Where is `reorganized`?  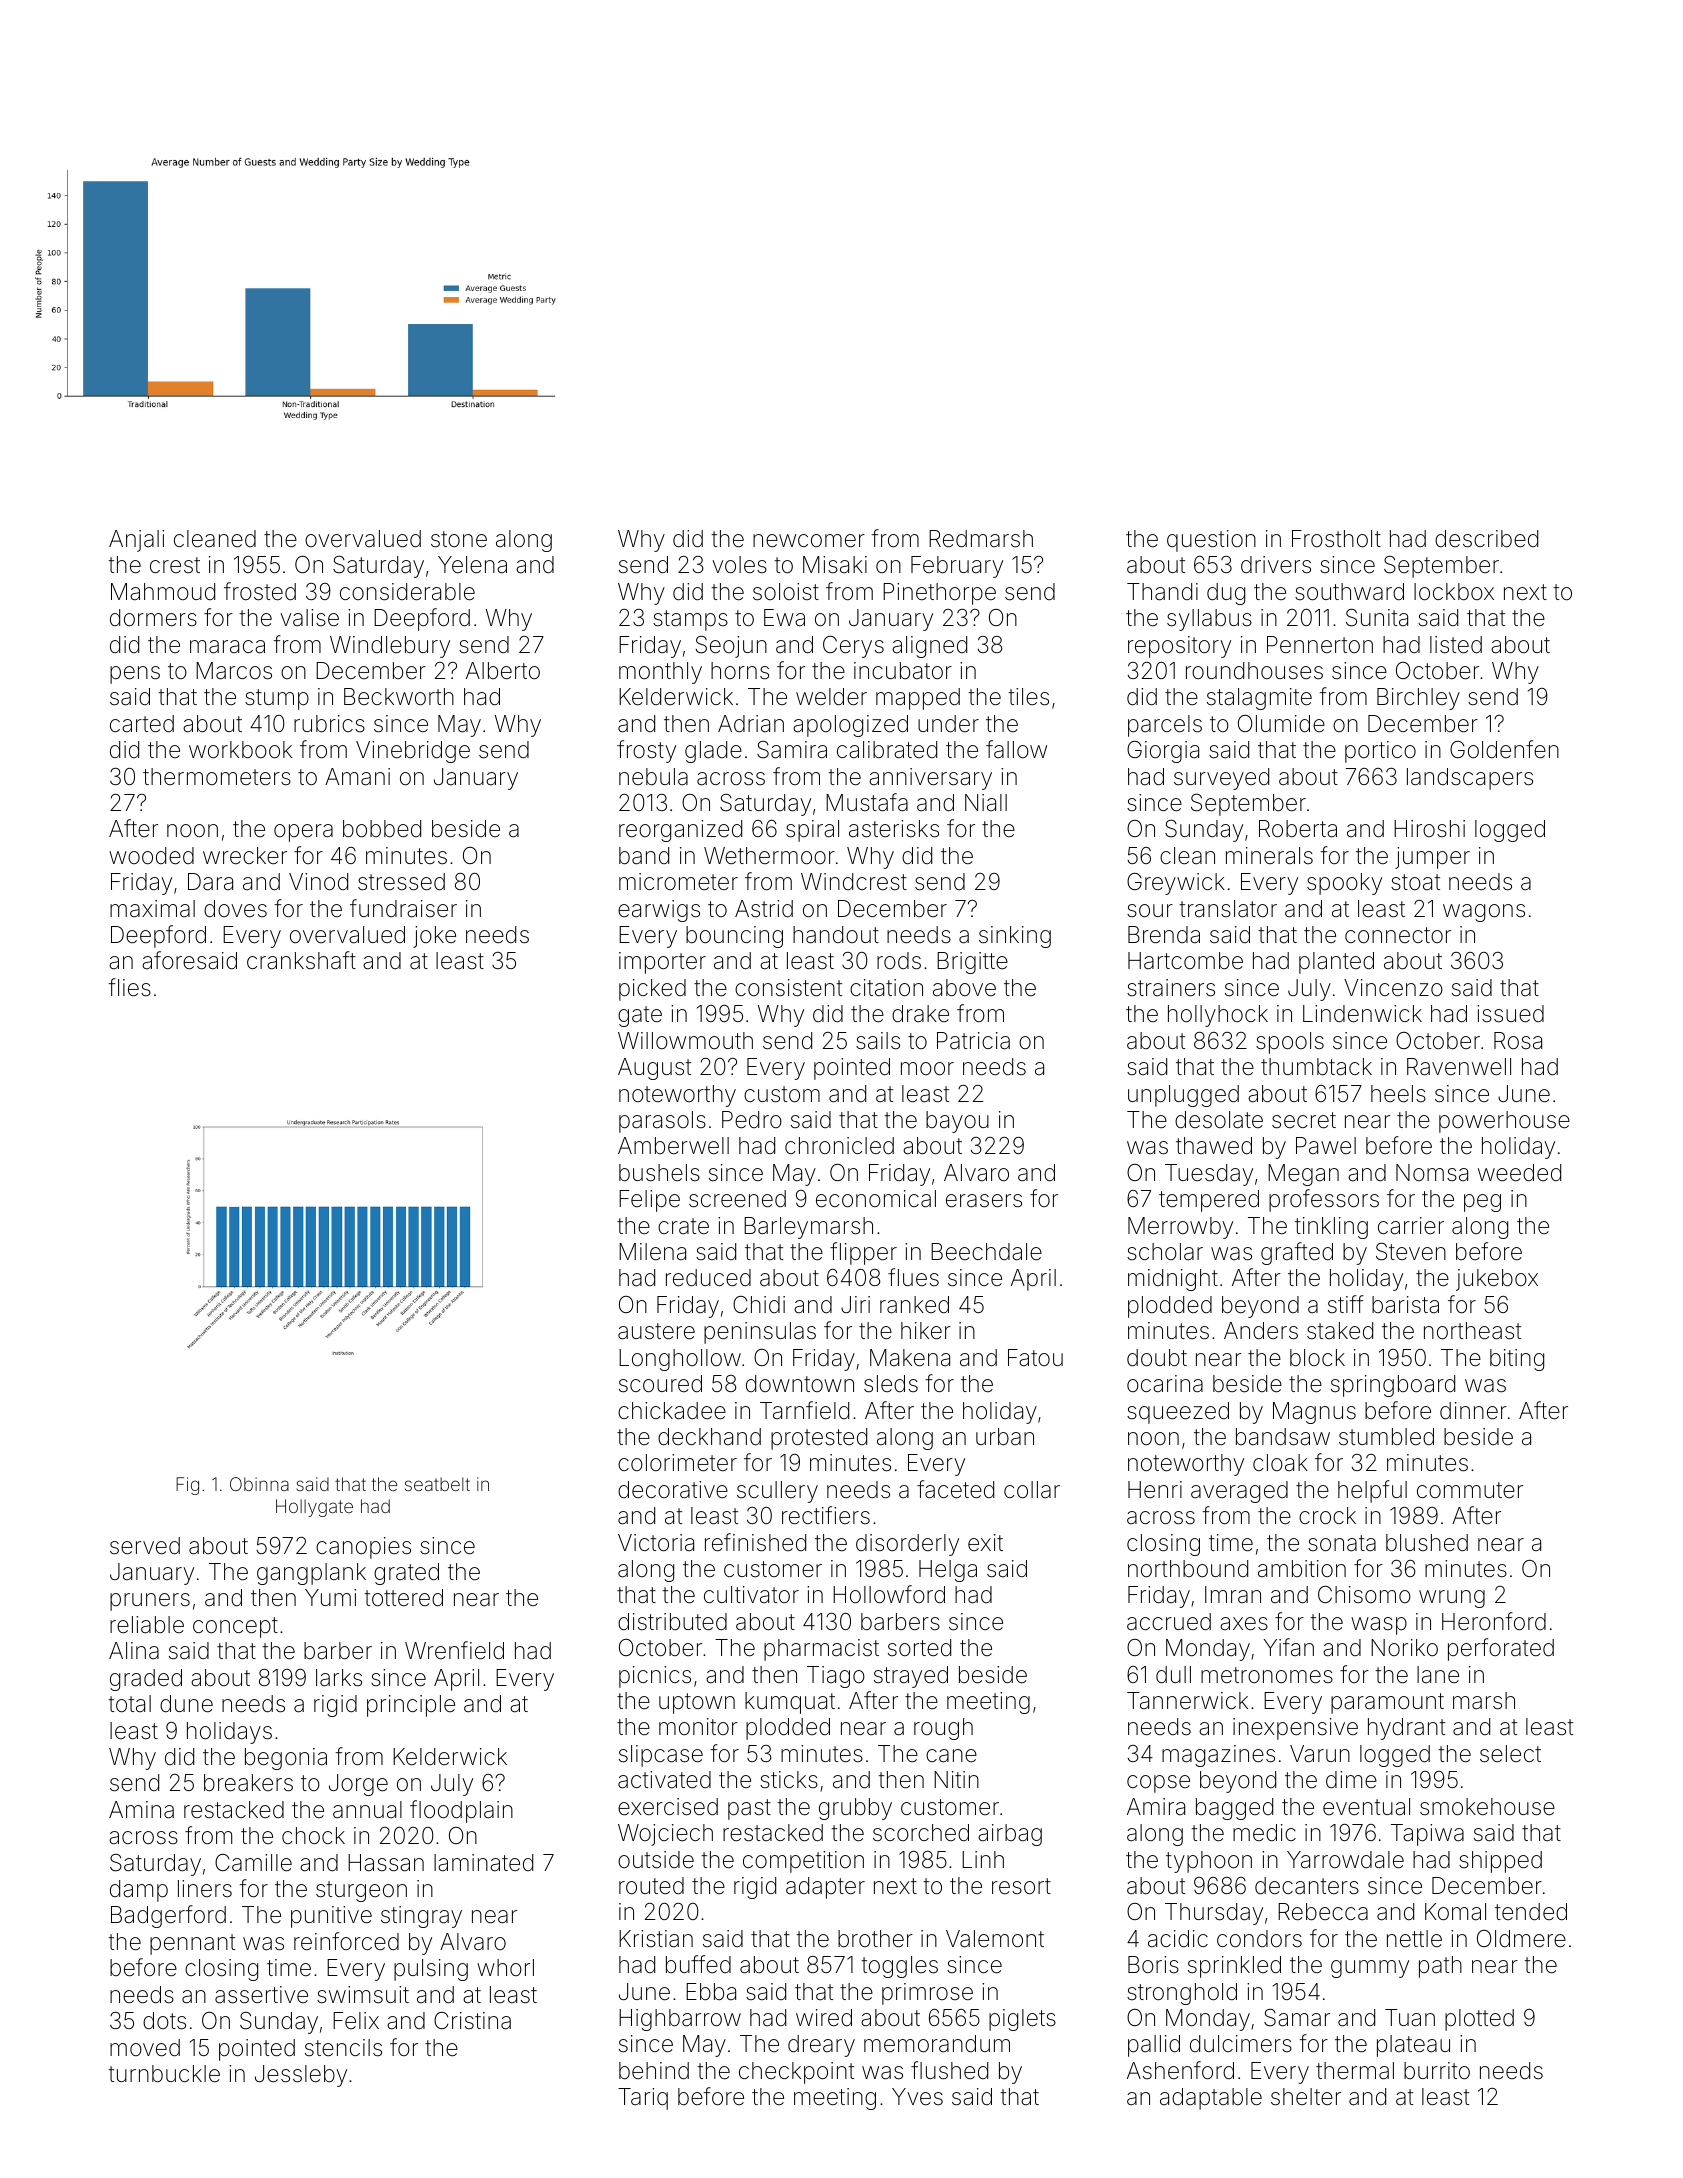 reorganized is located at coordinates (680, 831).
